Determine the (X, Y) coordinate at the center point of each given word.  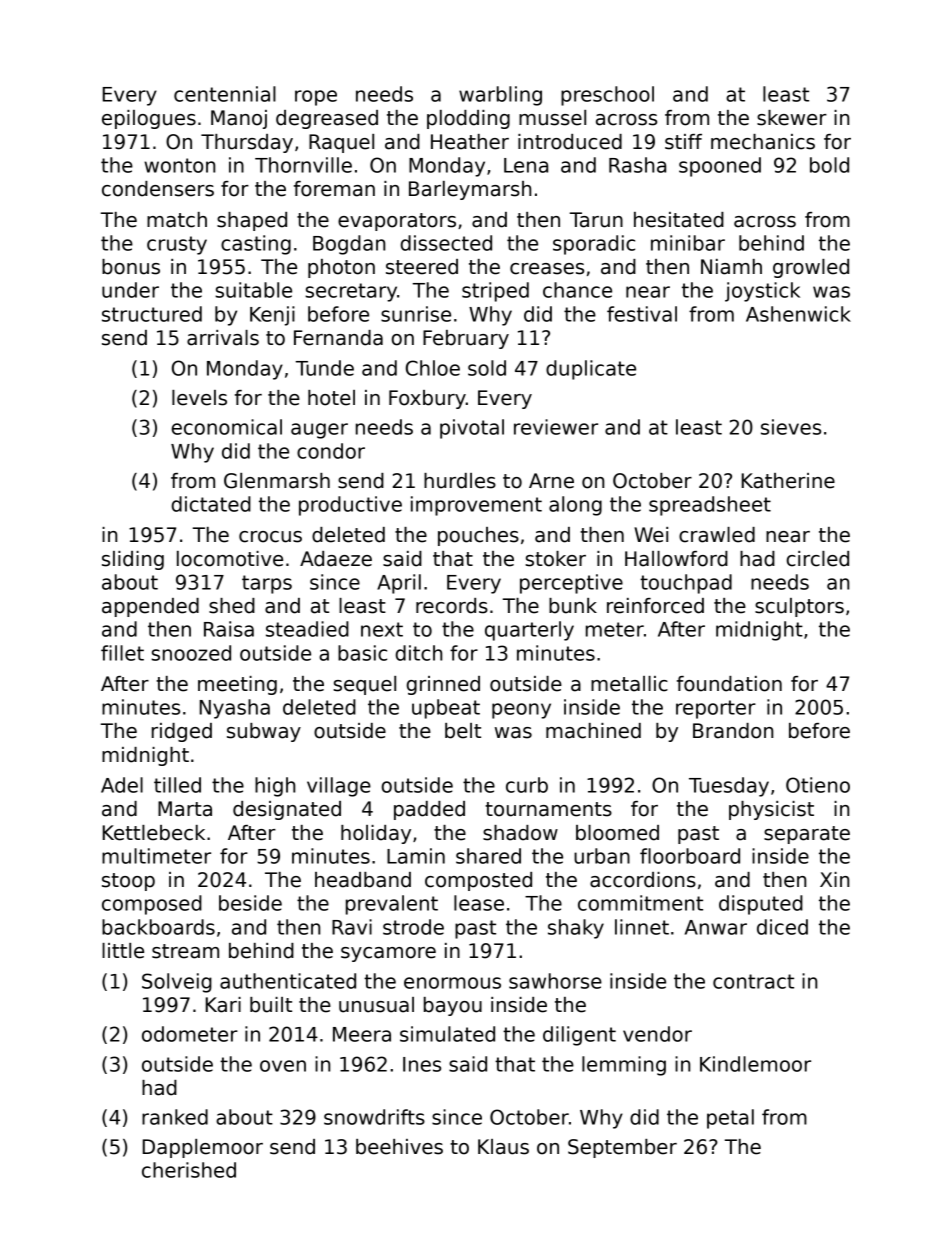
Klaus (503, 1147)
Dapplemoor (203, 1148)
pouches (478, 536)
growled (811, 268)
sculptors (799, 607)
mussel (552, 118)
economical (227, 427)
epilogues (149, 119)
